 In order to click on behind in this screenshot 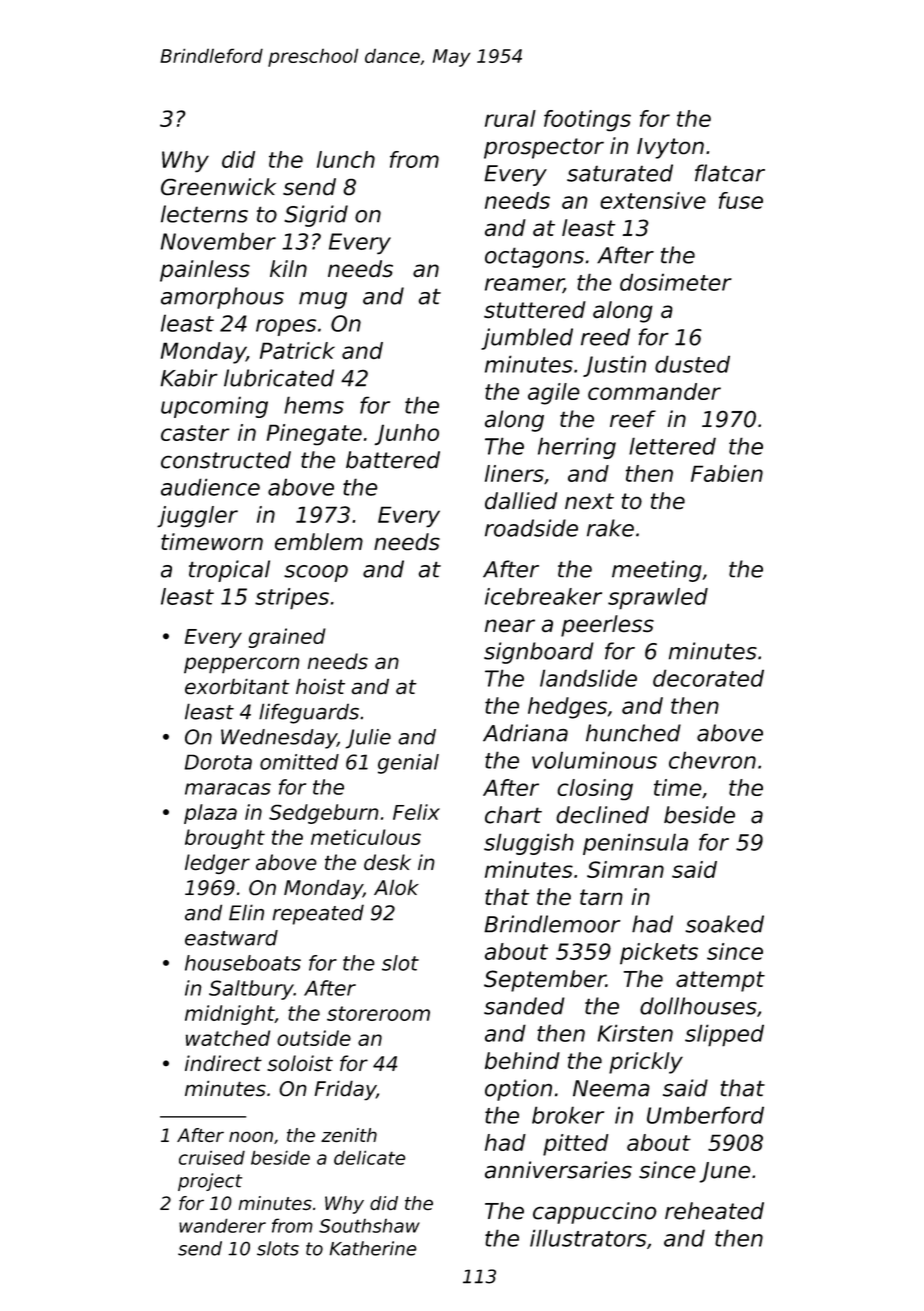, I will do `click(522, 1060)`.
